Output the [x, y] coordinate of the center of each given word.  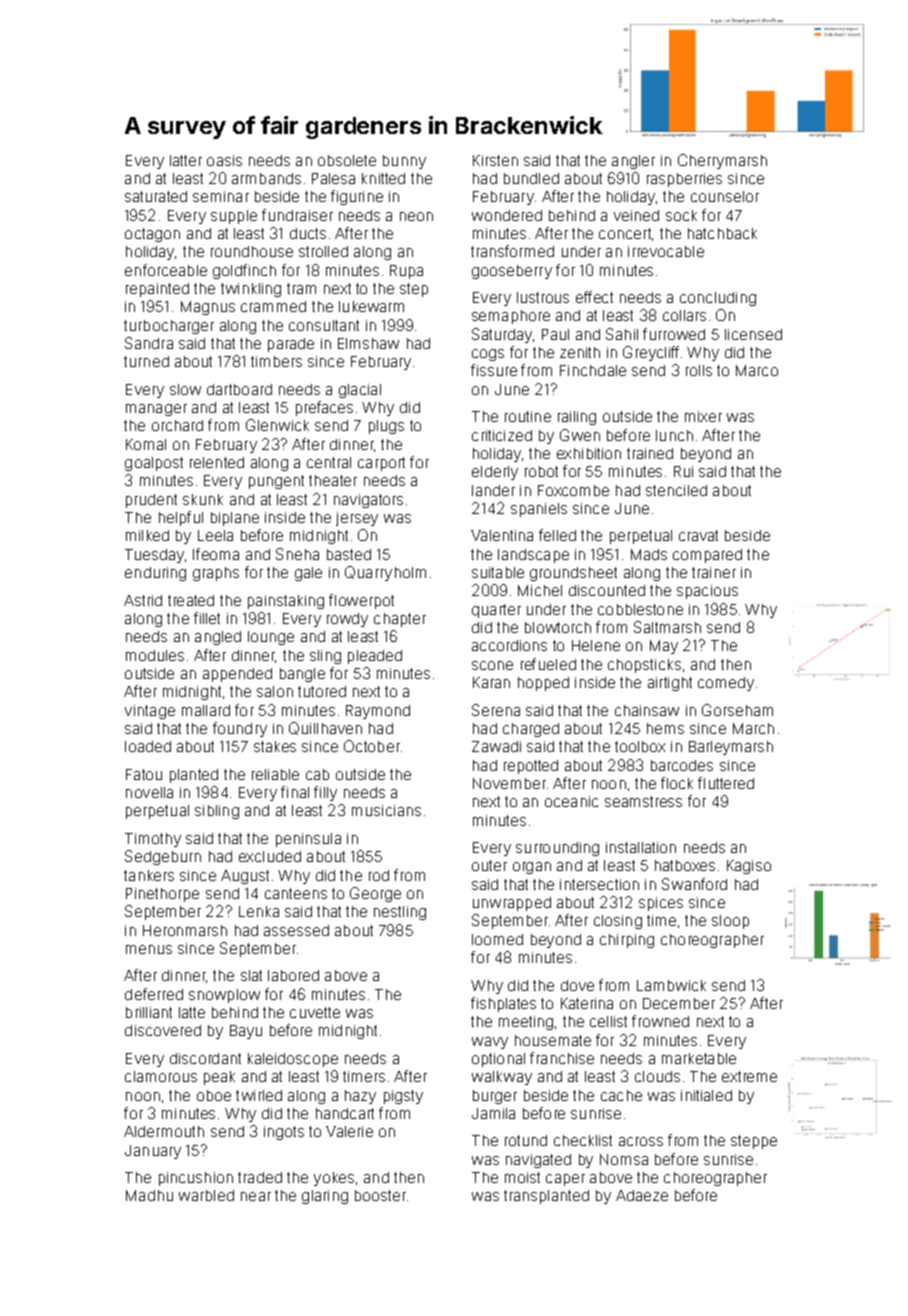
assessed [296, 930]
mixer [703, 416]
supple [234, 217]
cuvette [315, 1012]
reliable [275, 774]
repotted [531, 767]
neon [416, 216]
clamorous [161, 1076]
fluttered [726, 783]
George [375, 894]
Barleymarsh [731, 748]
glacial [360, 391]
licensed [753, 334]
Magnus [208, 308]
